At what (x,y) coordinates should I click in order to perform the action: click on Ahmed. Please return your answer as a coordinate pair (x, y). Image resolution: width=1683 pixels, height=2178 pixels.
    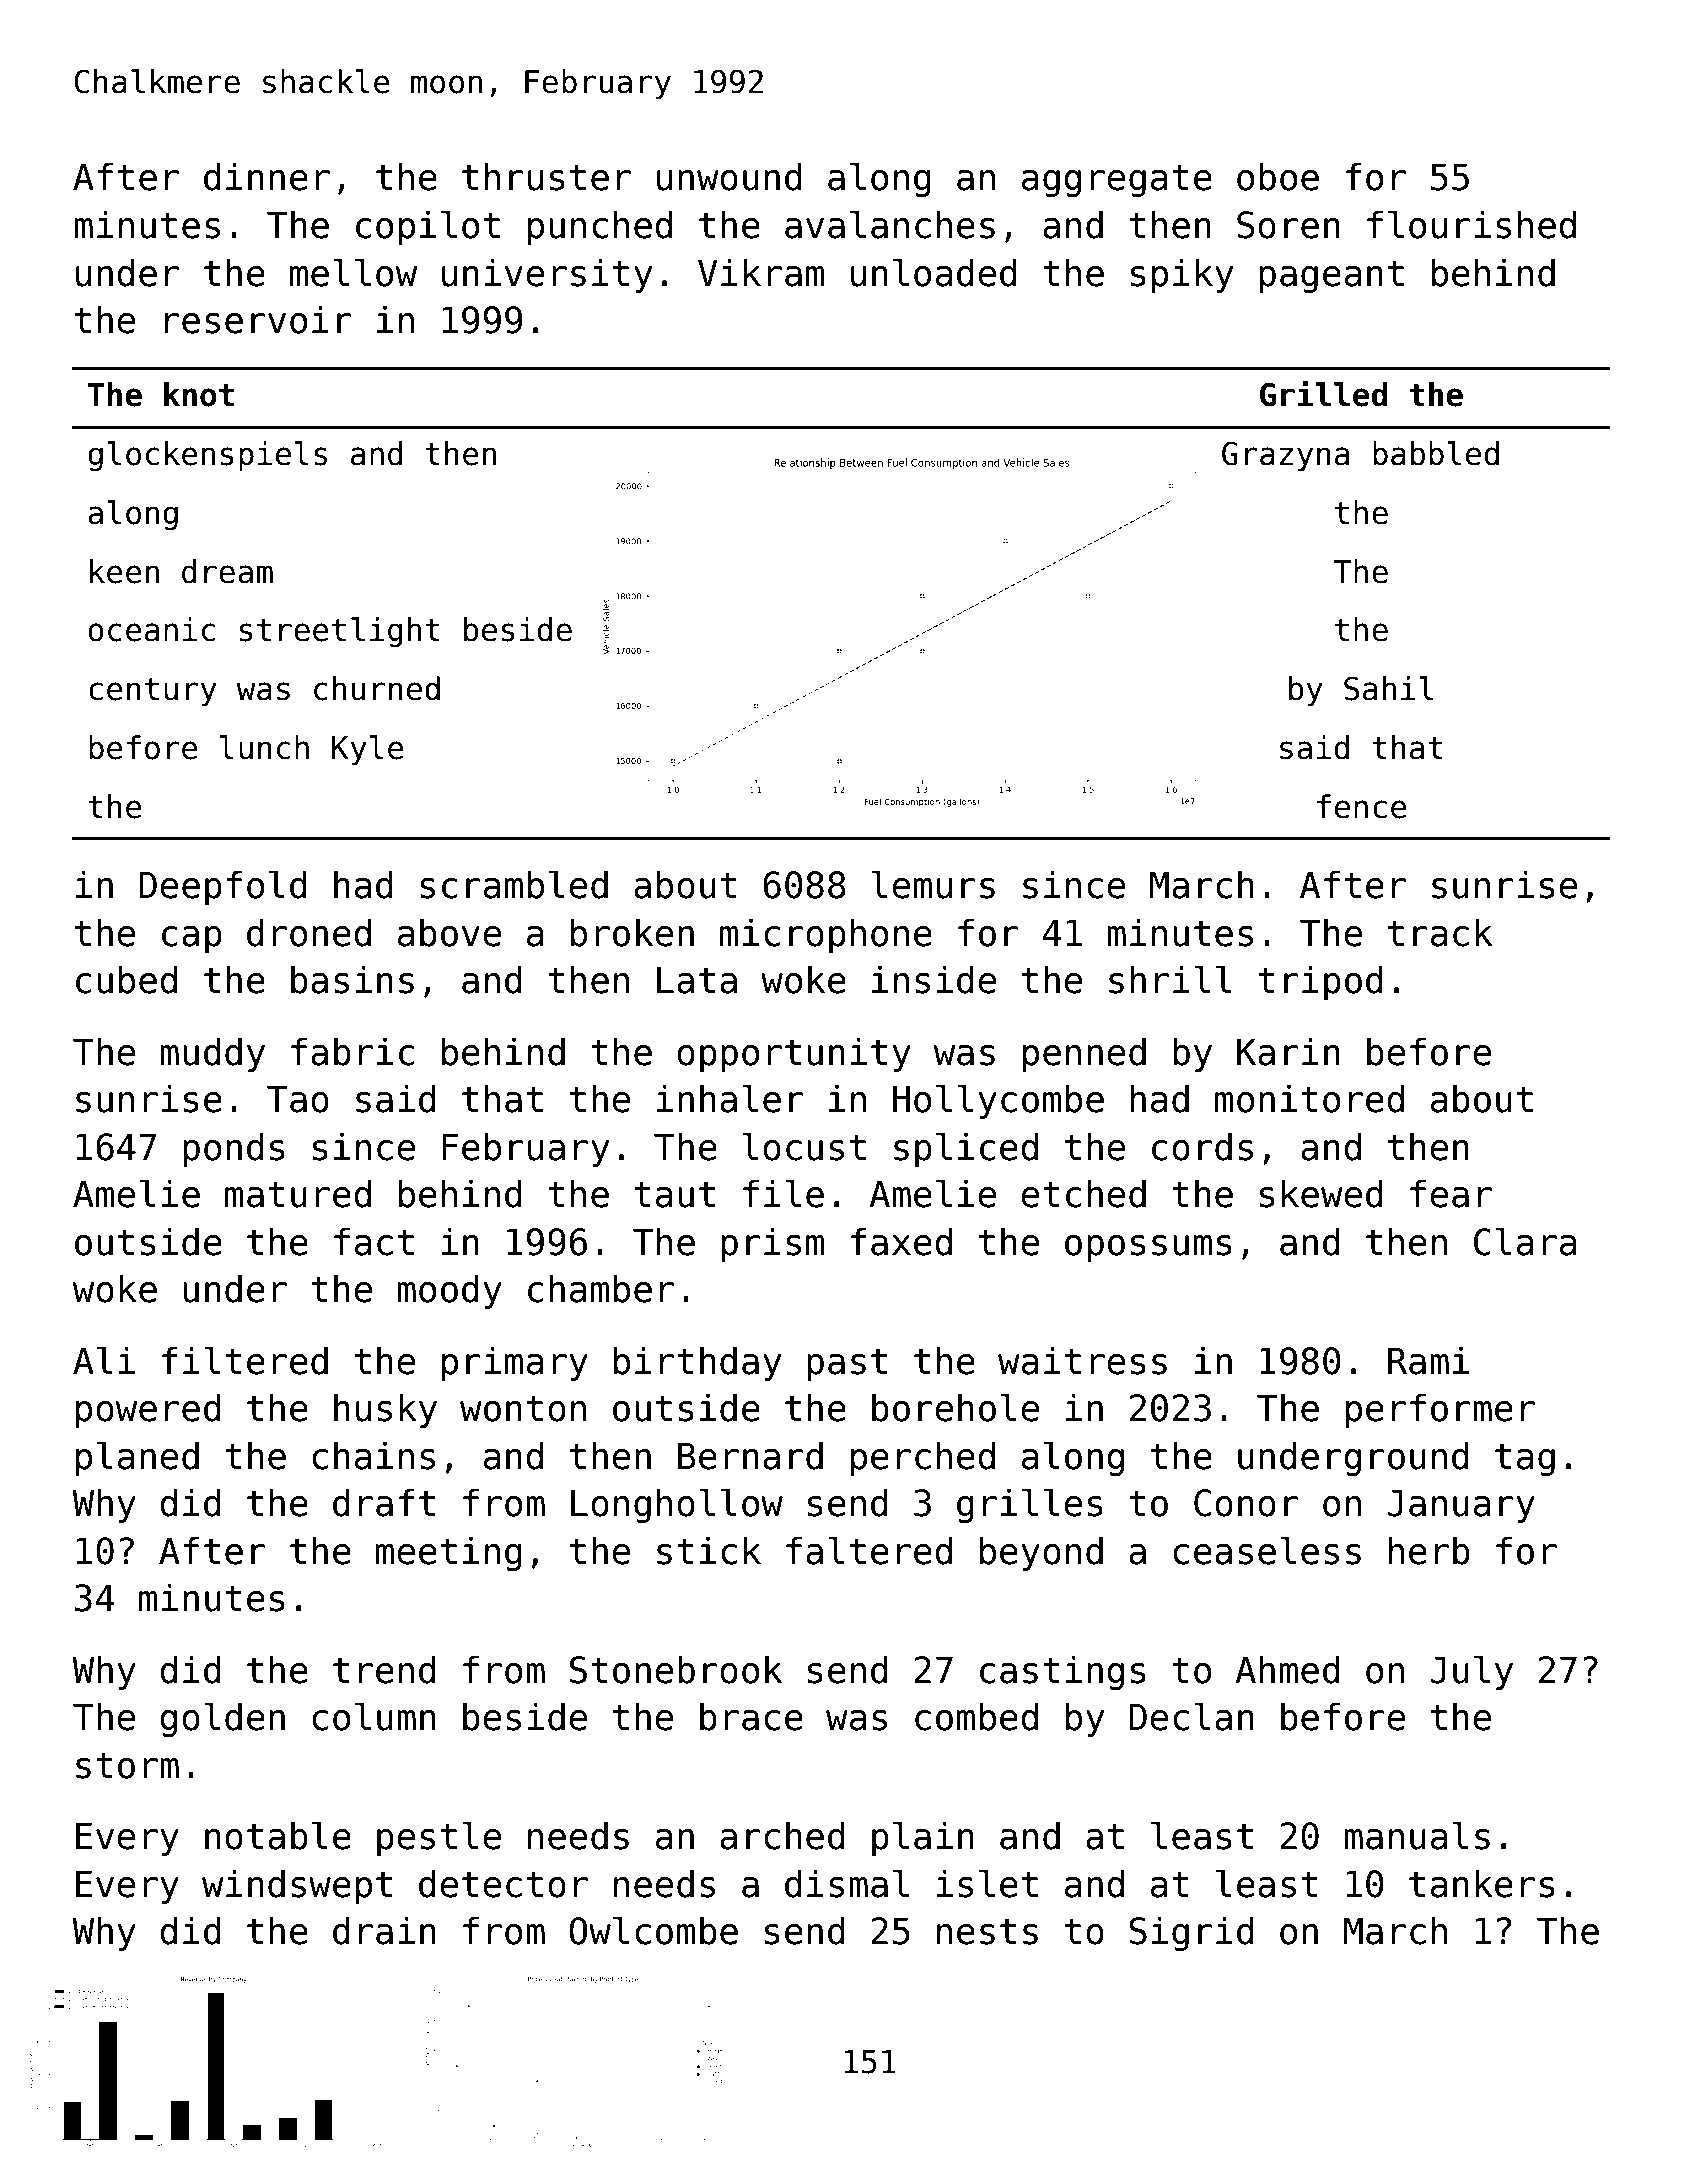
    Looking at the image, I should click on (1287, 1669).
